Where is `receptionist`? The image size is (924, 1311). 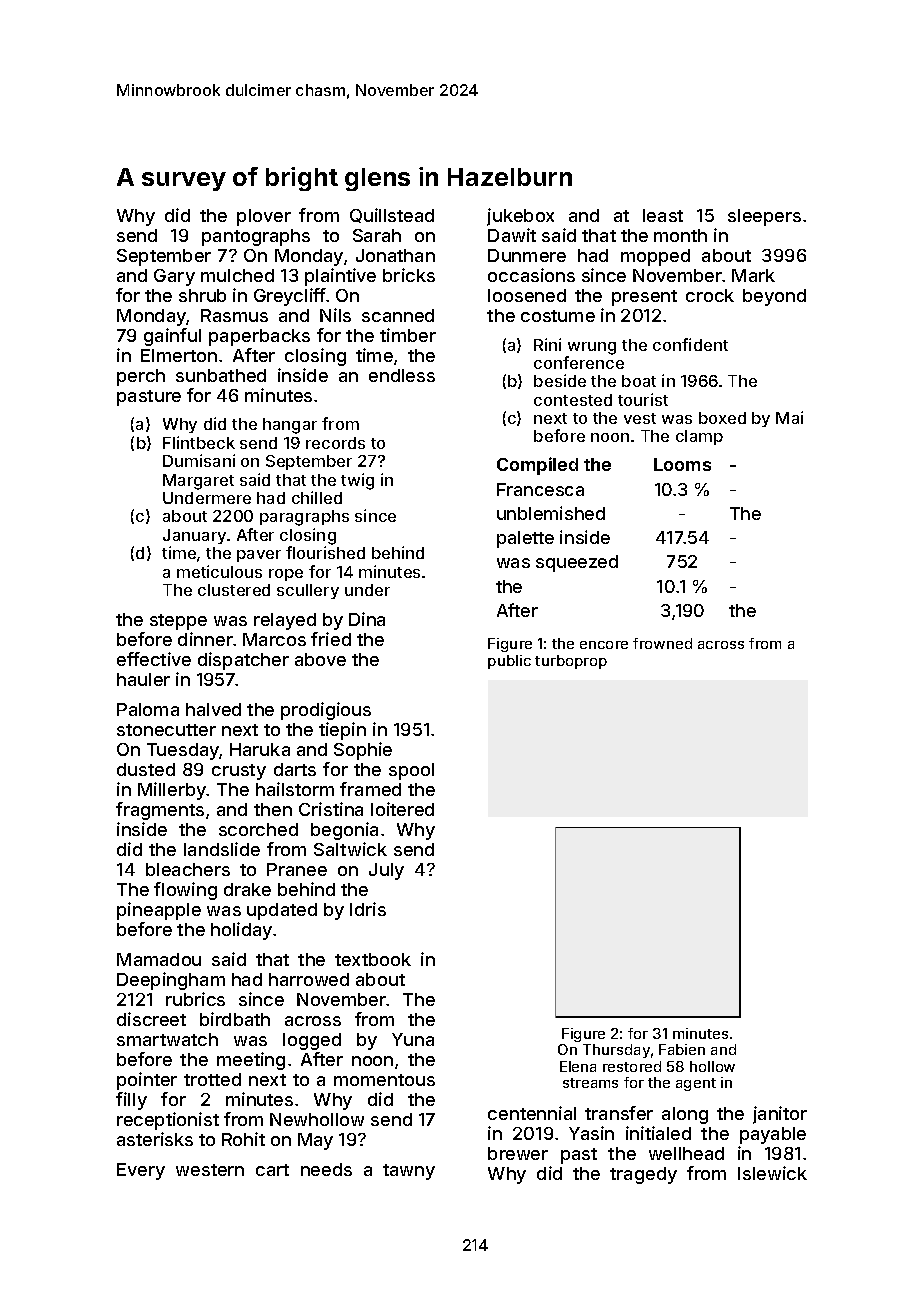
receptionist is located at coordinates (168, 1121).
